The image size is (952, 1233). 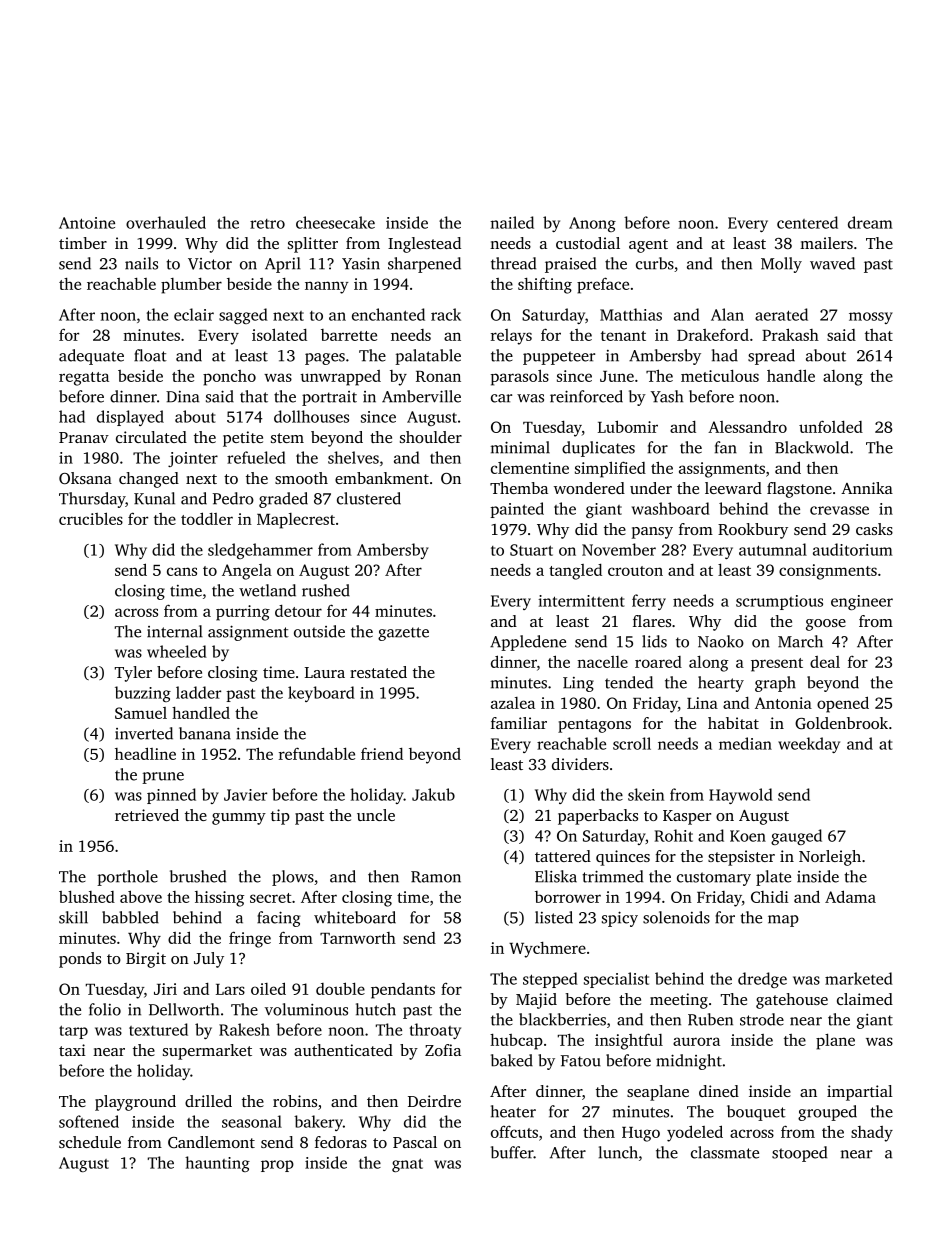 I want to click on listed, so click(x=554, y=917).
